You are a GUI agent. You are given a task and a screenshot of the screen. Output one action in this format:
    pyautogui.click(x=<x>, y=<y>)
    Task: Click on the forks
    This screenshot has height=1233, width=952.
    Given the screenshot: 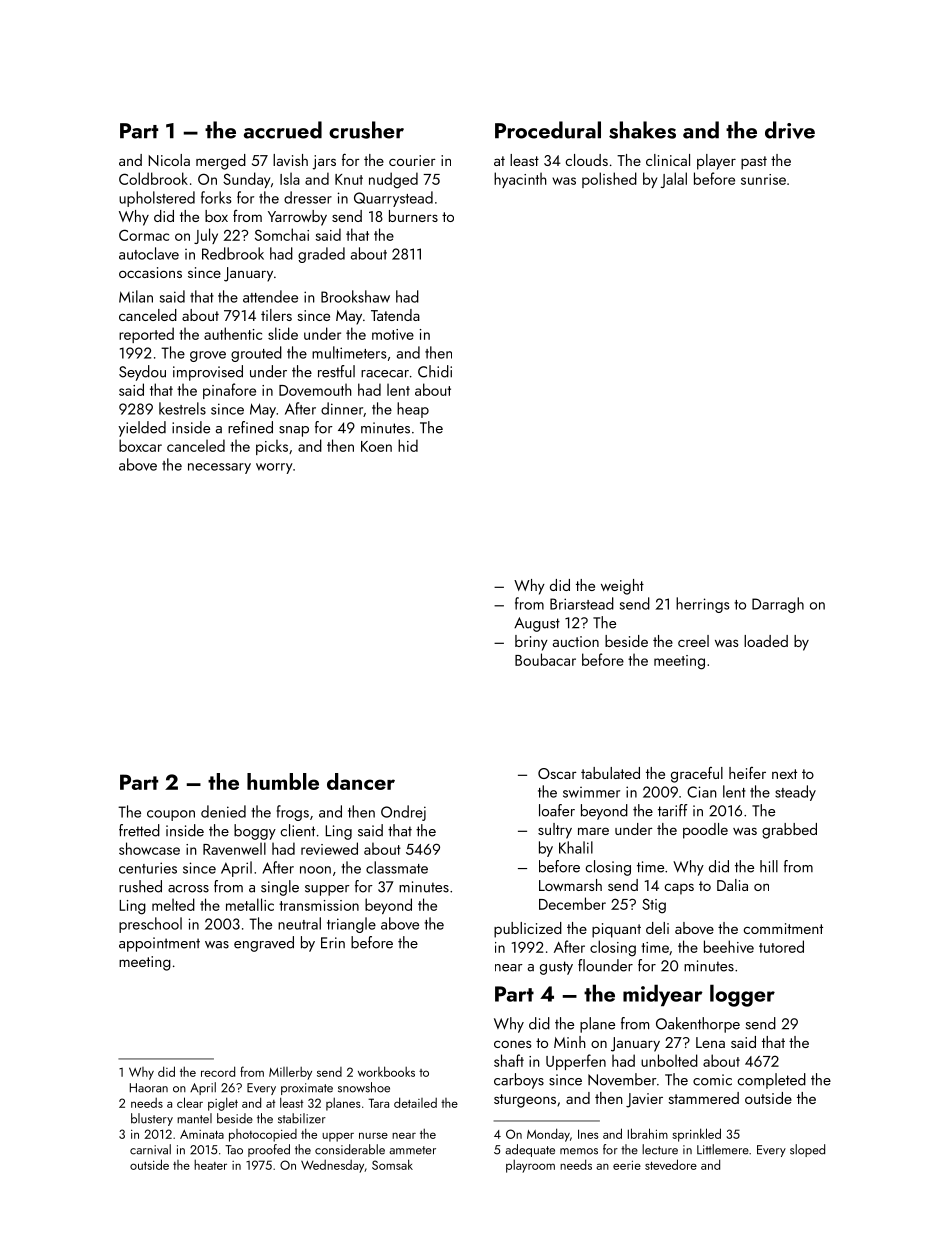 What is the action you would take?
    pyautogui.click(x=216, y=197)
